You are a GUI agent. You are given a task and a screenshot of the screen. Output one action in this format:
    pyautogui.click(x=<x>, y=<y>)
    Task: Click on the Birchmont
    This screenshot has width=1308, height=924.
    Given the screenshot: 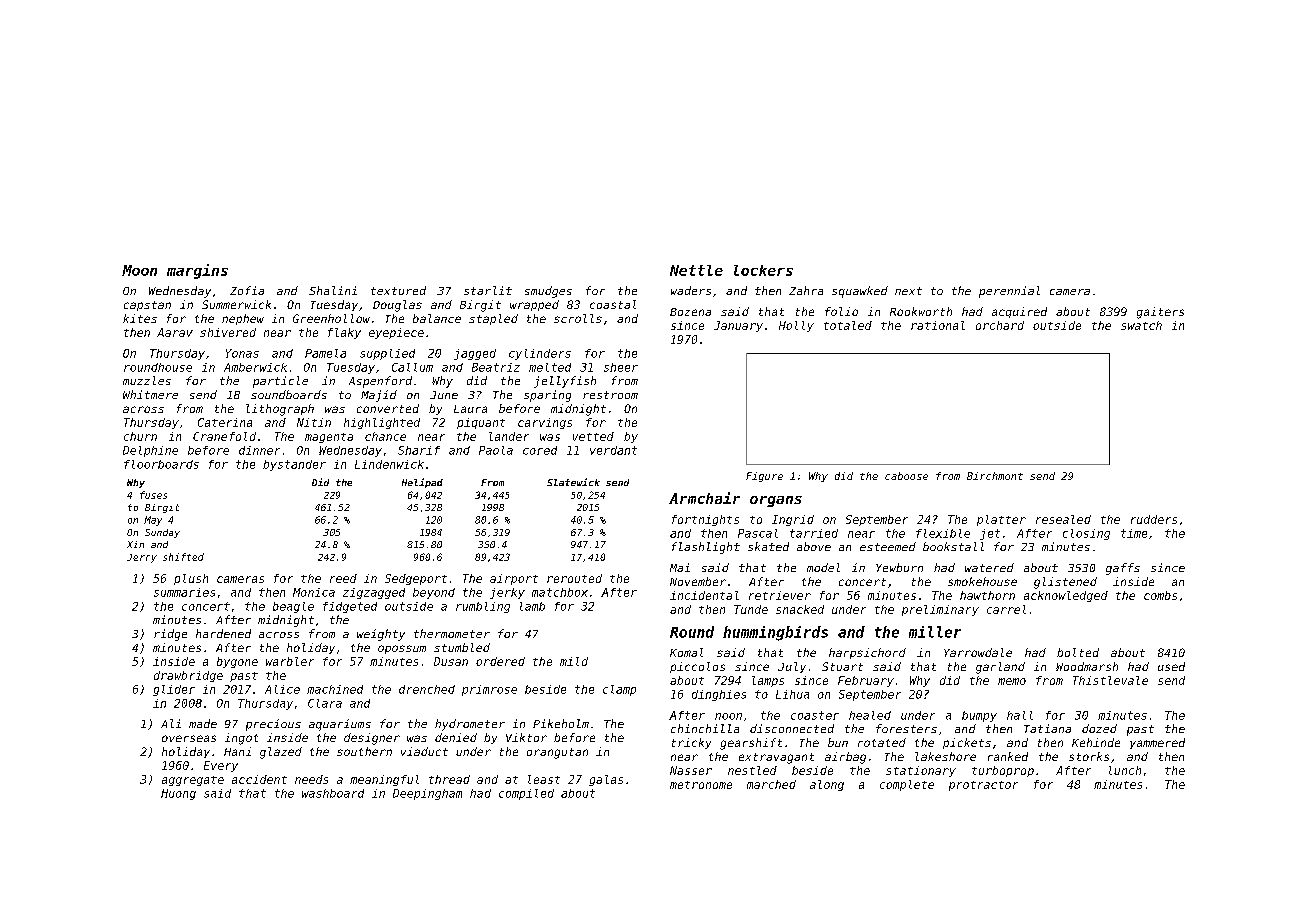 What is the action you would take?
    pyautogui.click(x=995, y=476)
